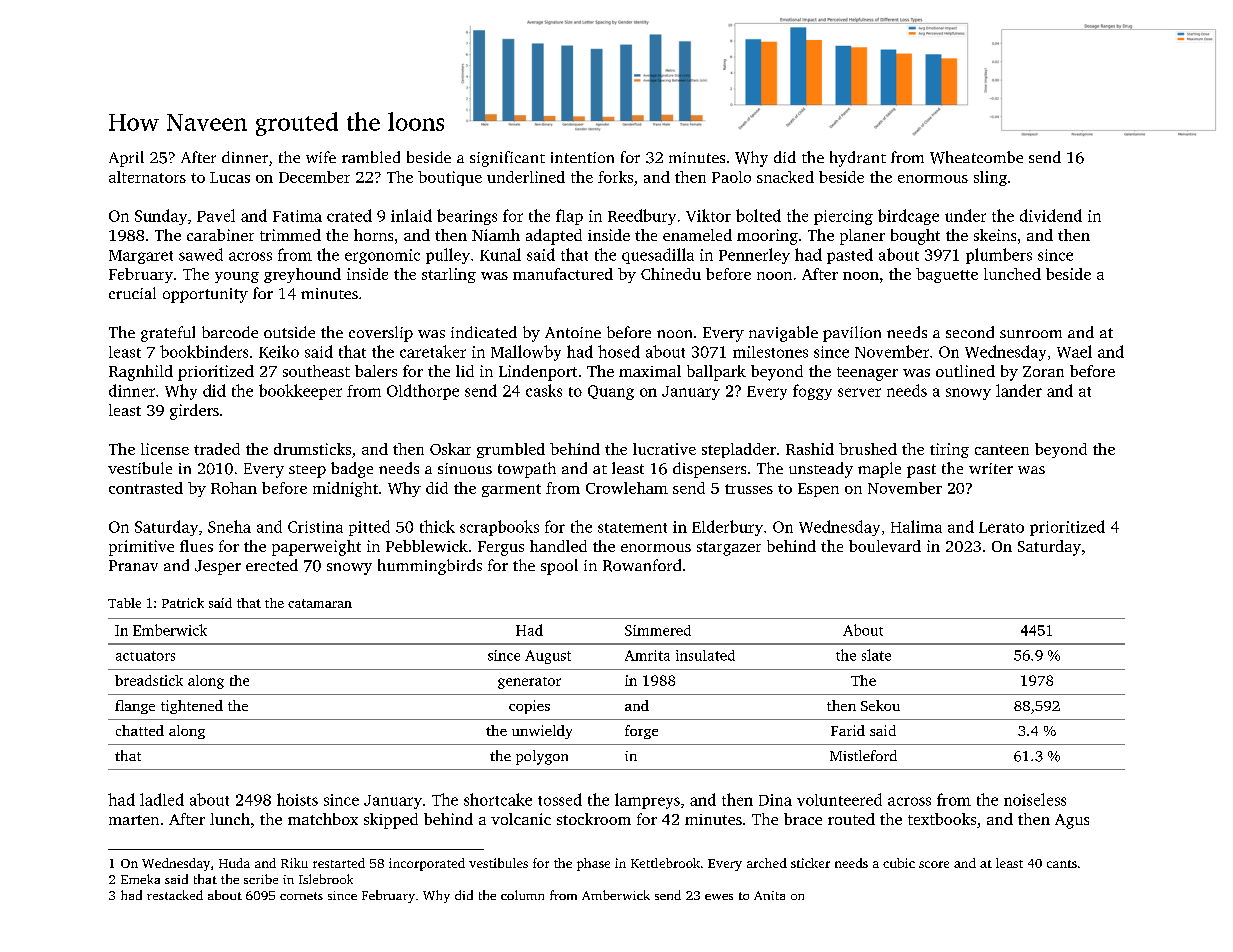 This screenshot has height=952, width=1233. What do you see at coordinates (582, 157) in the screenshot?
I see `intention` at bounding box center [582, 157].
